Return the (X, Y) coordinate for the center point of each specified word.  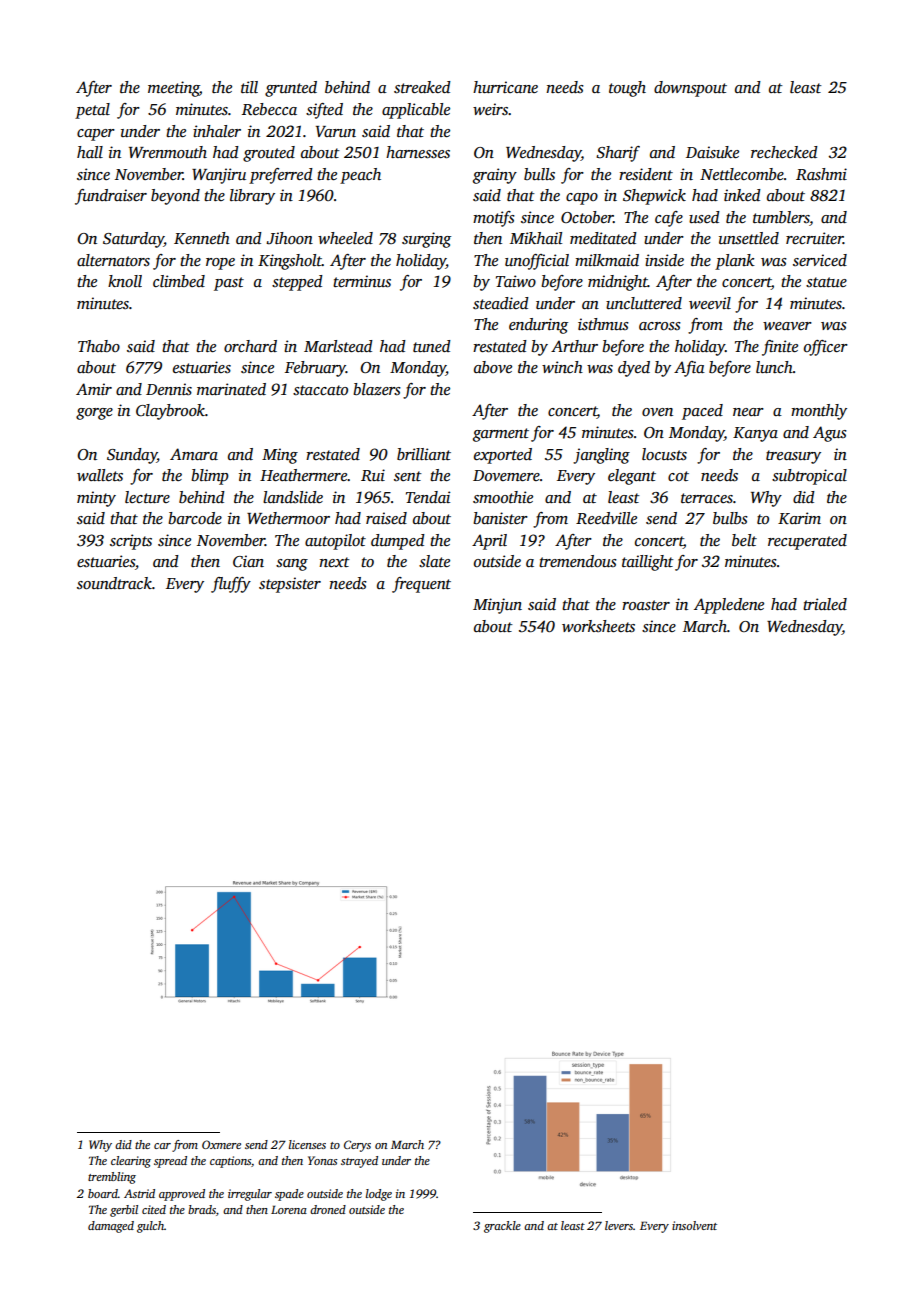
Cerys (357, 1146)
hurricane (505, 87)
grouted (269, 154)
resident (646, 174)
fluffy (231, 585)
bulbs (730, 518)
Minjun (497, 606)
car (162, 1146)
